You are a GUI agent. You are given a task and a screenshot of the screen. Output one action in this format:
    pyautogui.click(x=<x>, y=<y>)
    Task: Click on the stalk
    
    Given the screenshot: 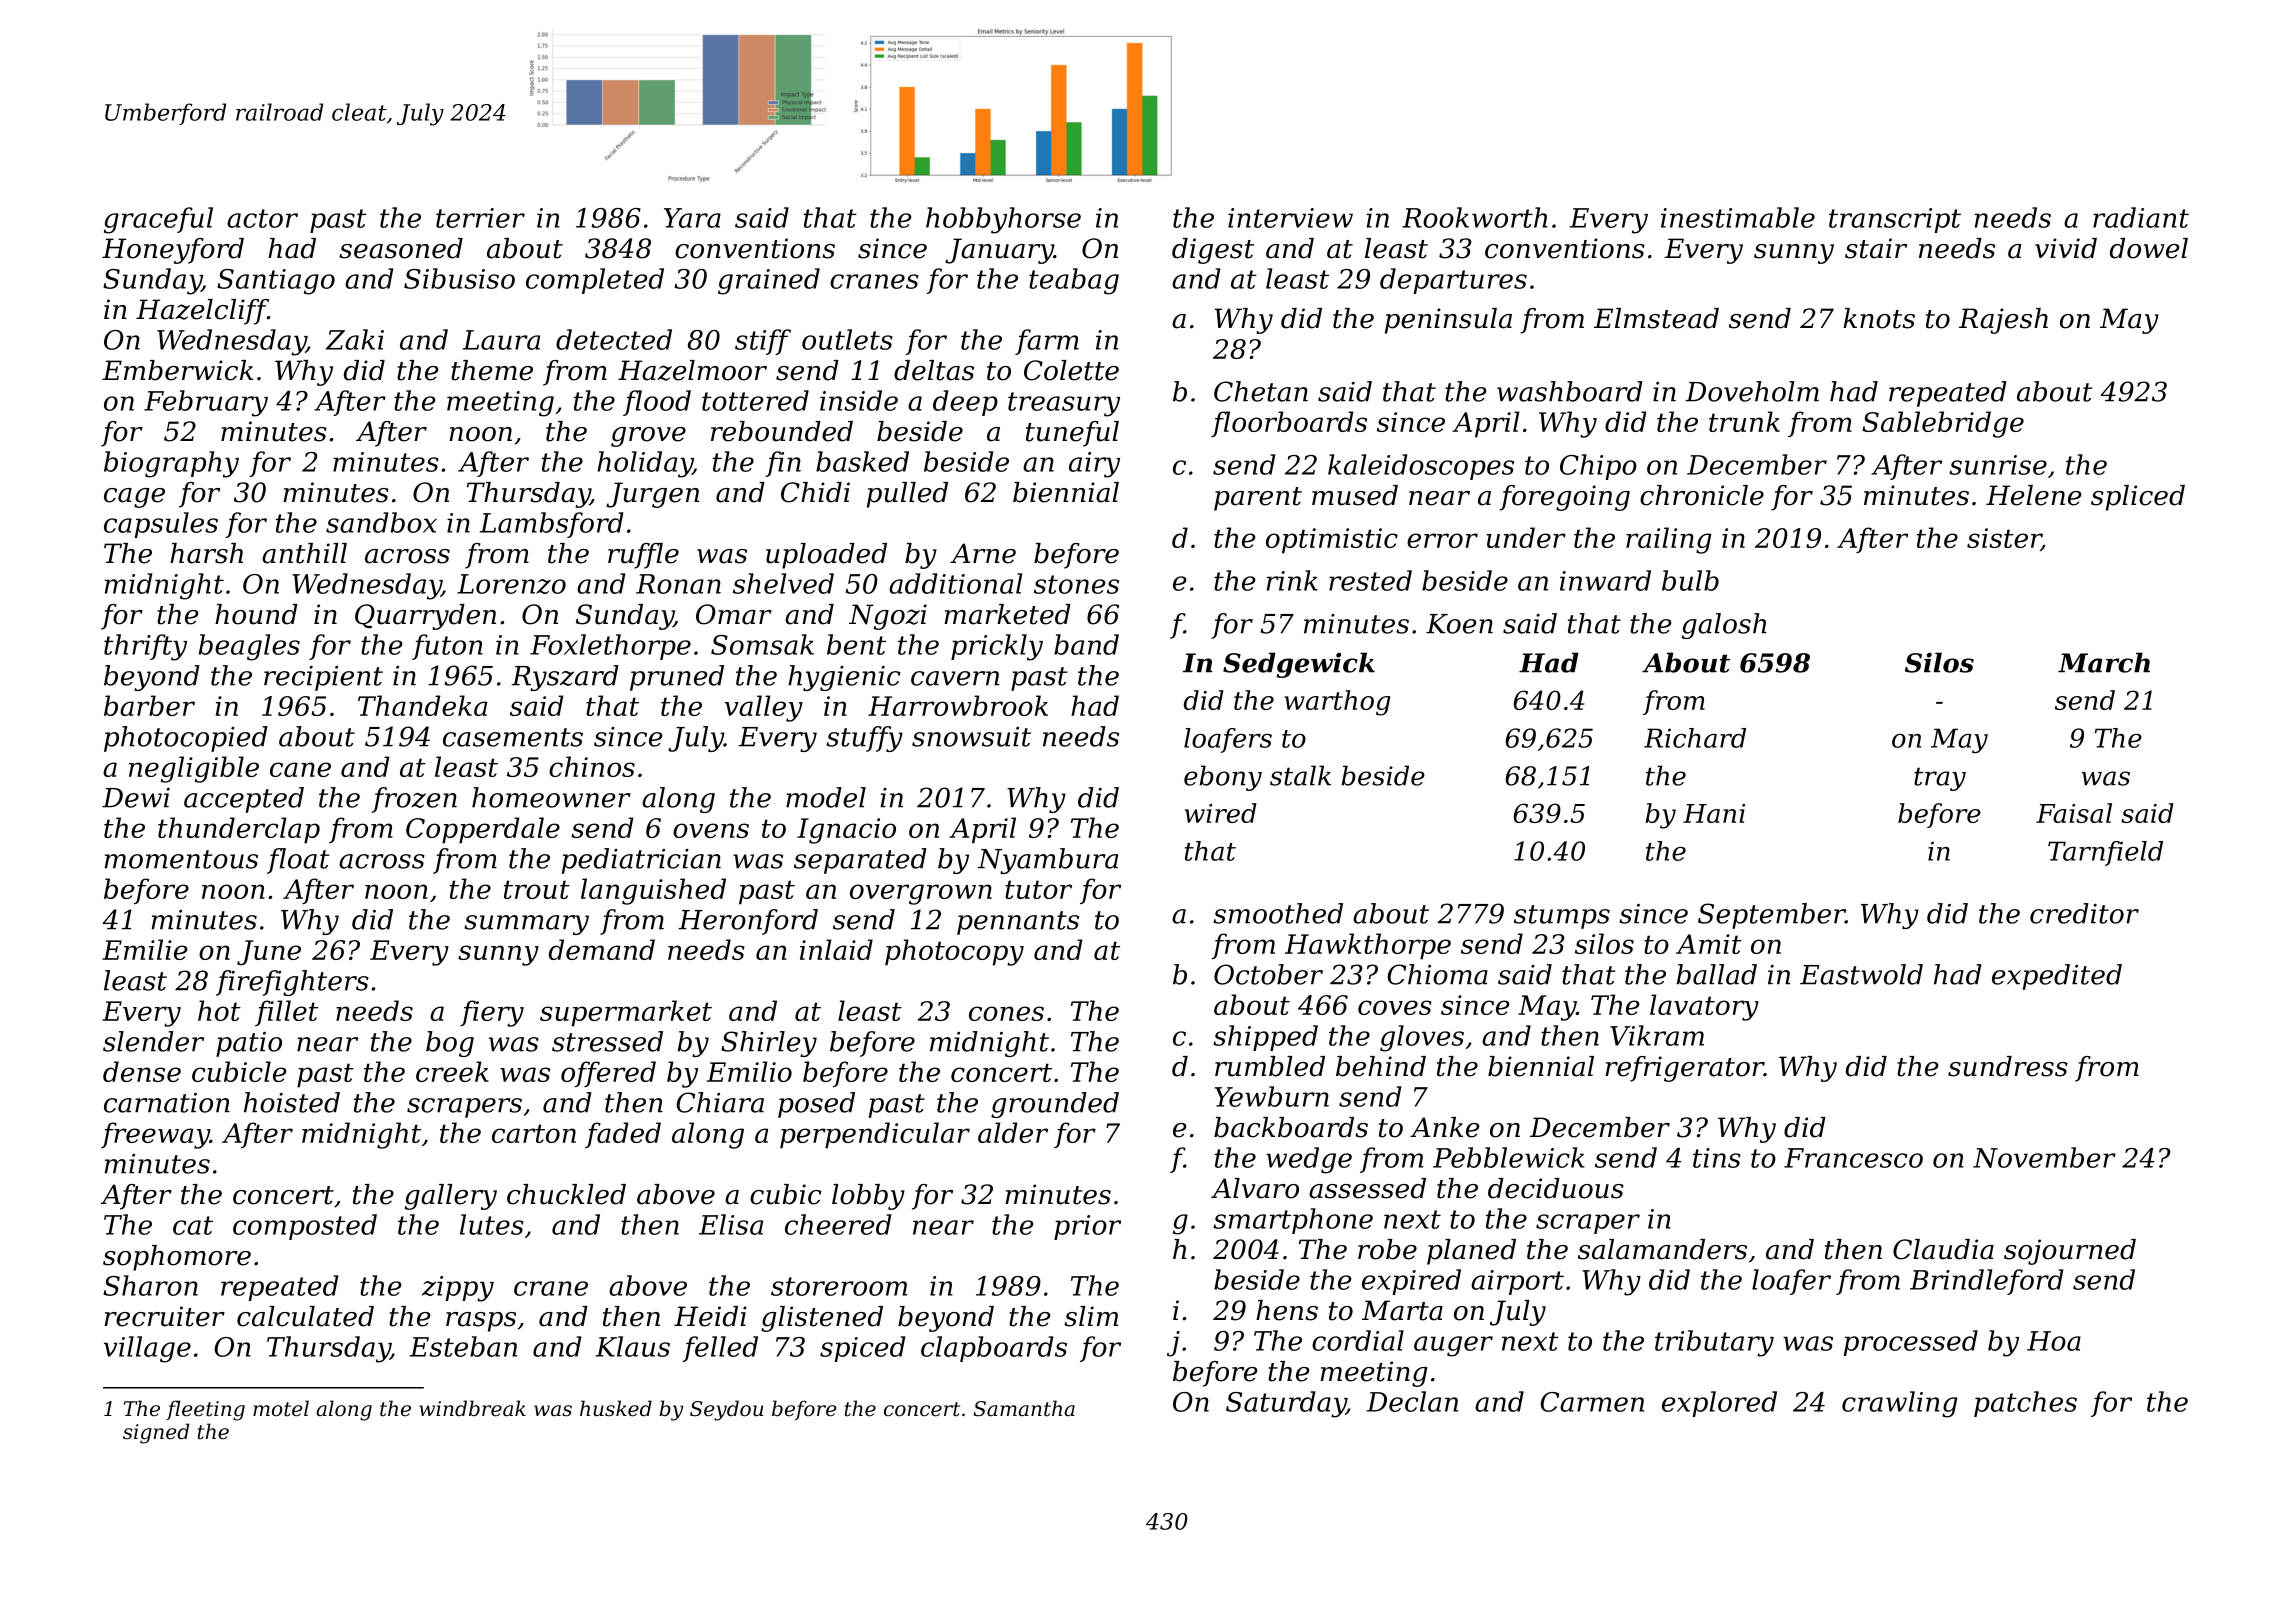 What is the action you would take?
    pyautogui.click(x=1300, y=775)
